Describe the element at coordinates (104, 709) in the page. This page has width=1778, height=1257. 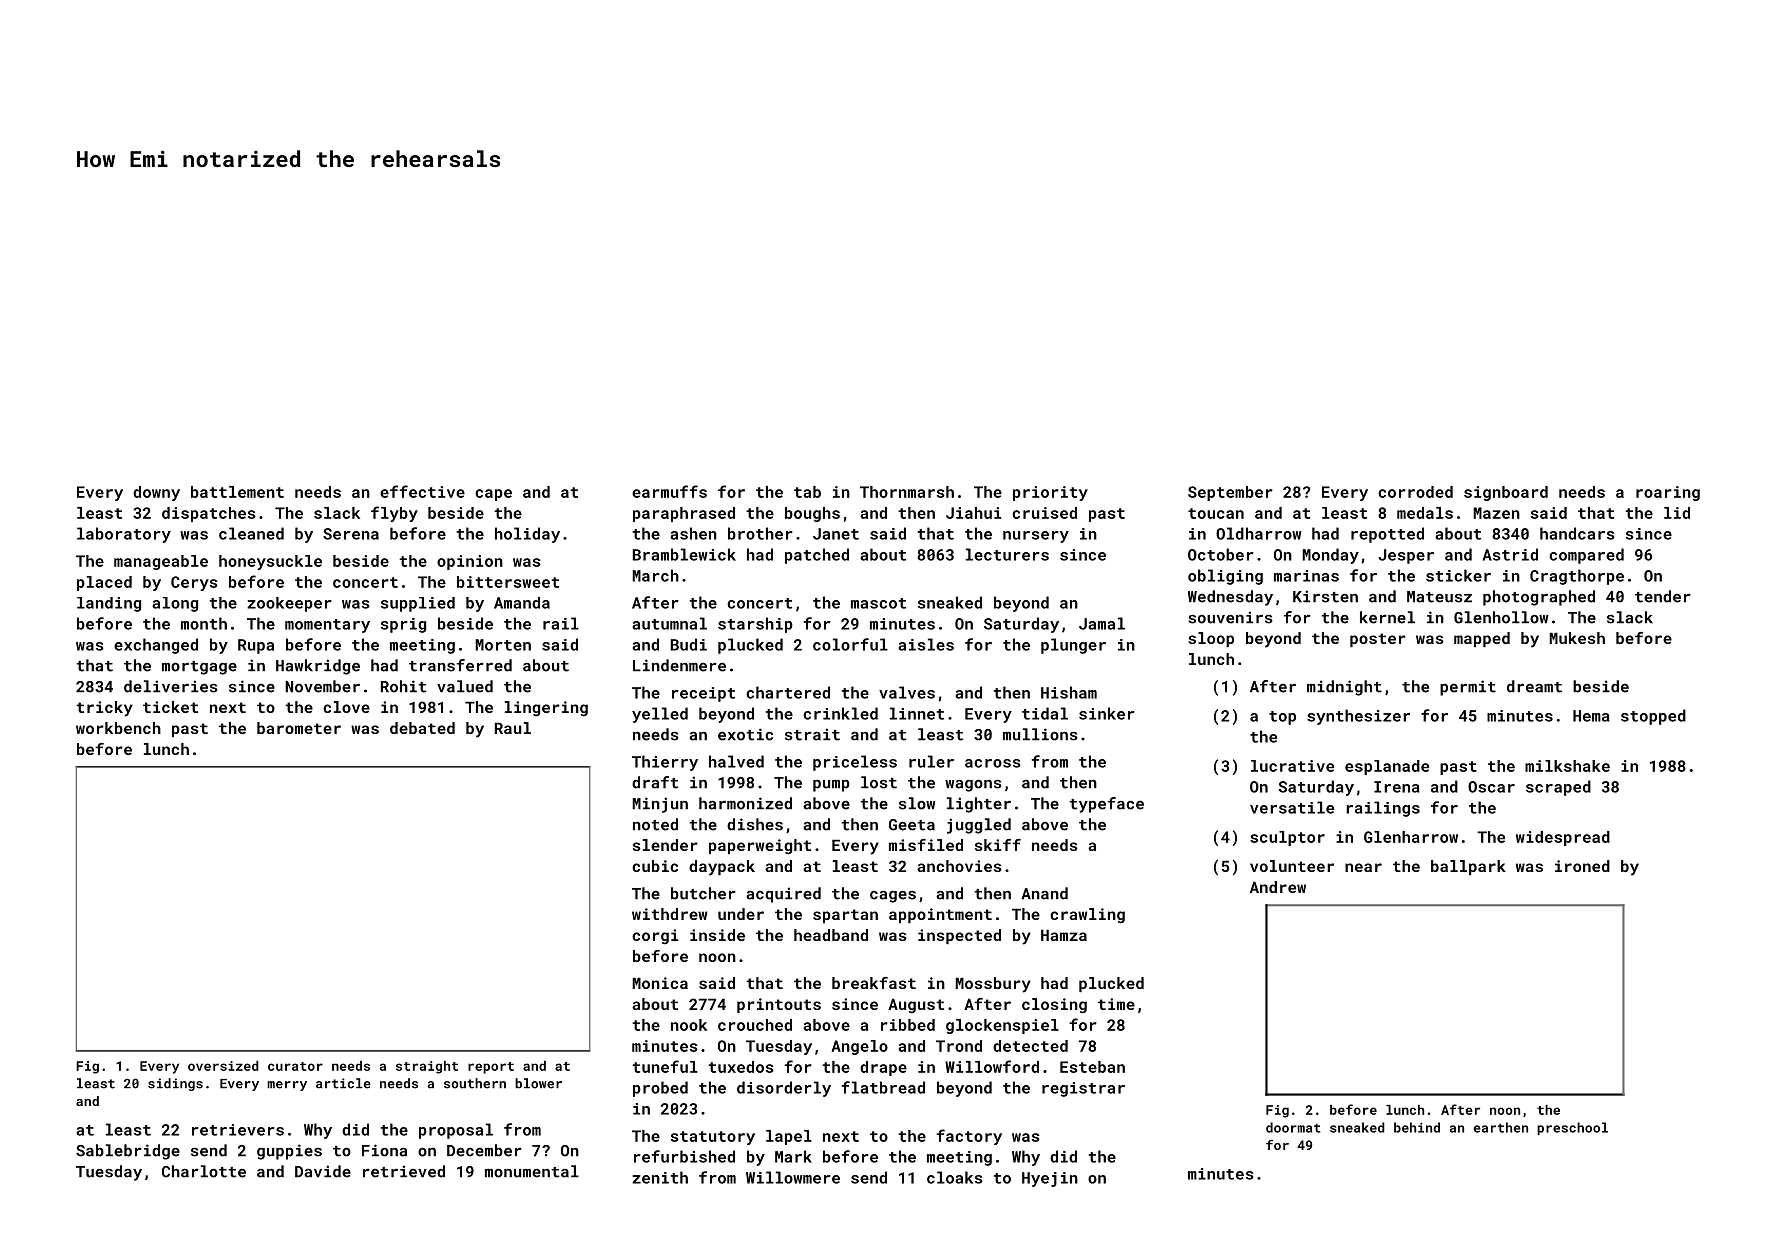
I see `tricky` at that location.
